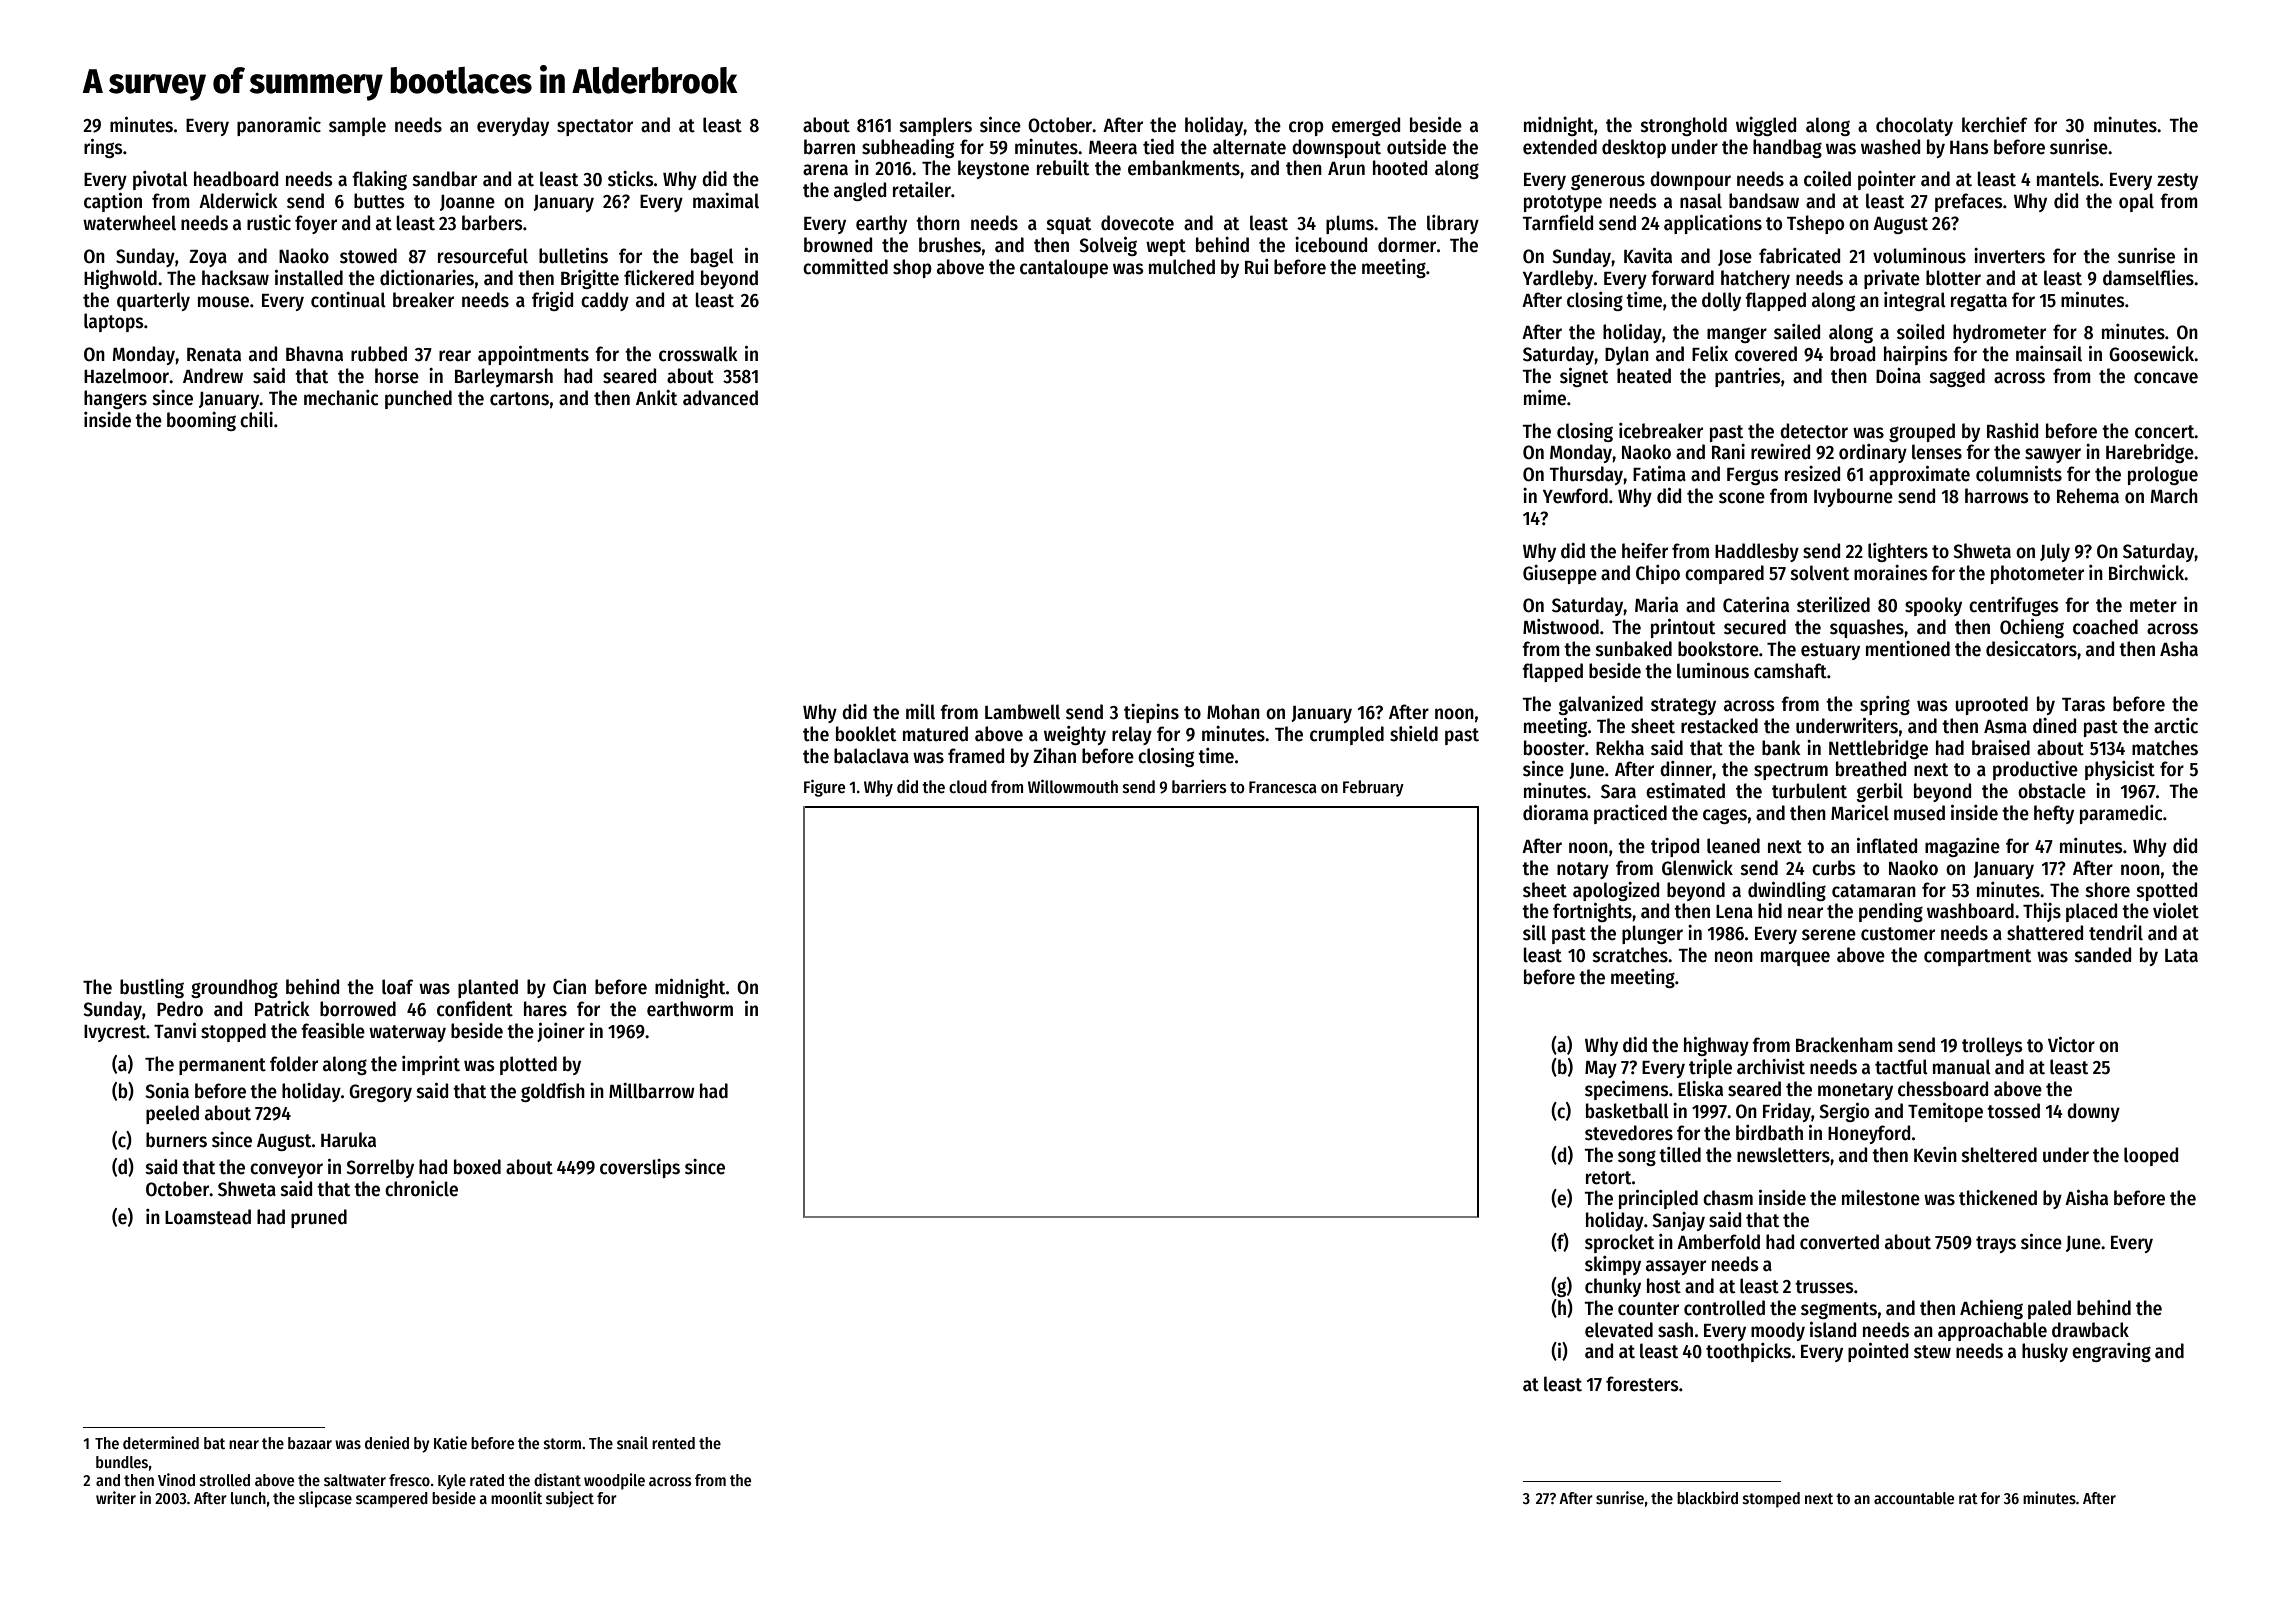  Describe the element at coordinates (1613, 1287) in the image. I see `chunky` at that location.
